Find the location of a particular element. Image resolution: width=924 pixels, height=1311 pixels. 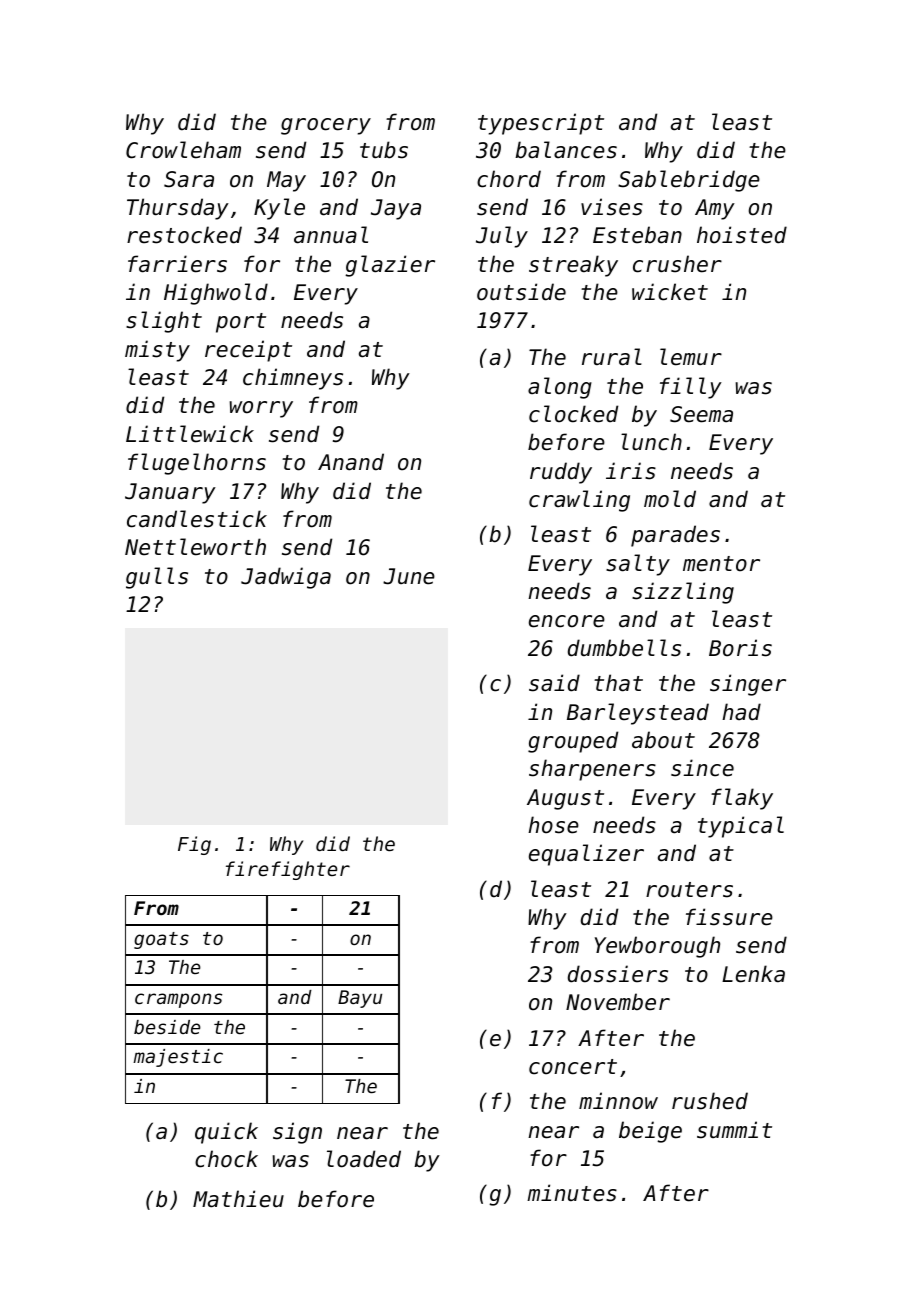

Jadwiga is located at coordinates (286, 578).
